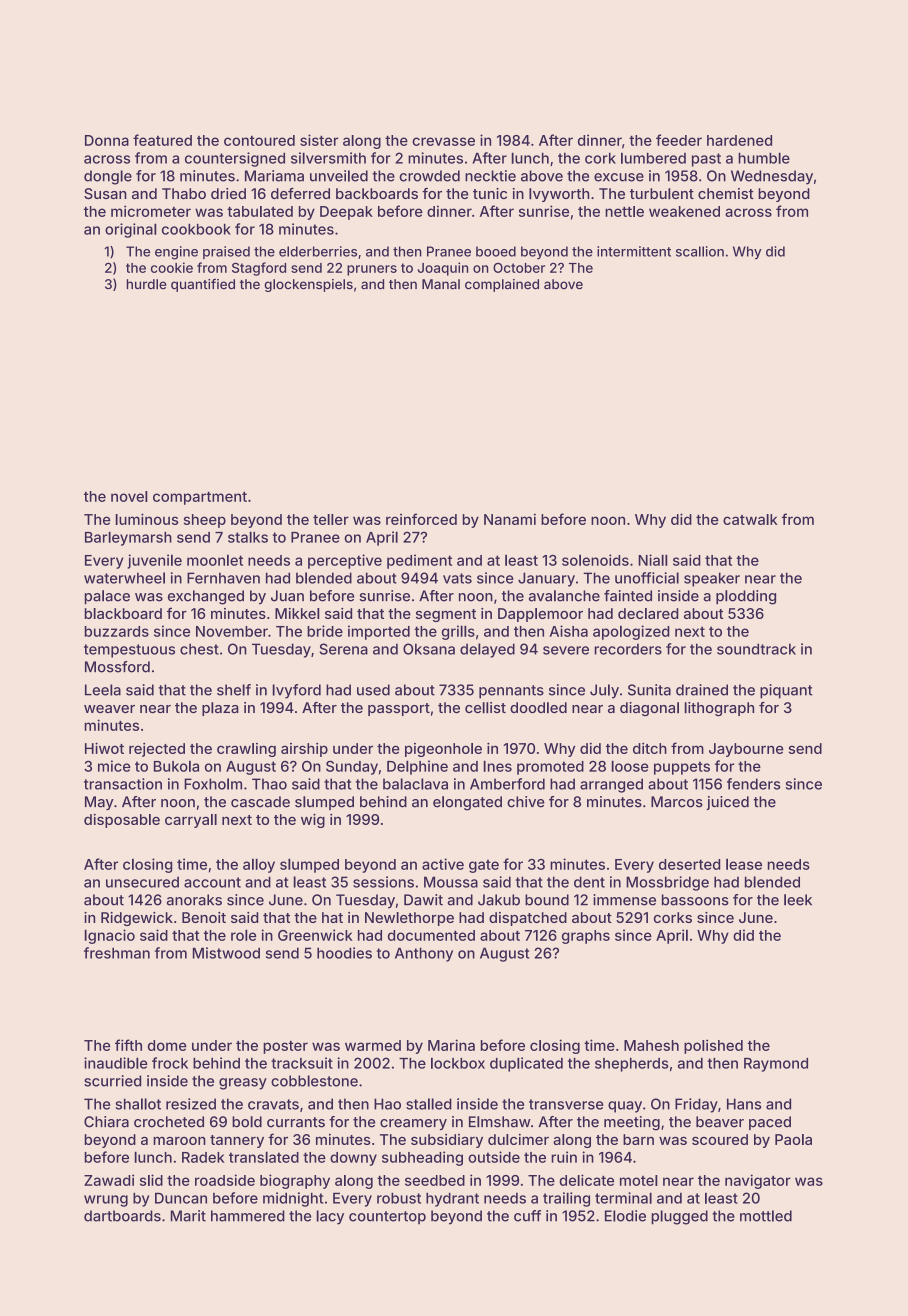 This image has height=1316, width=908. I want to click on perceptive, so click(345, 561).
